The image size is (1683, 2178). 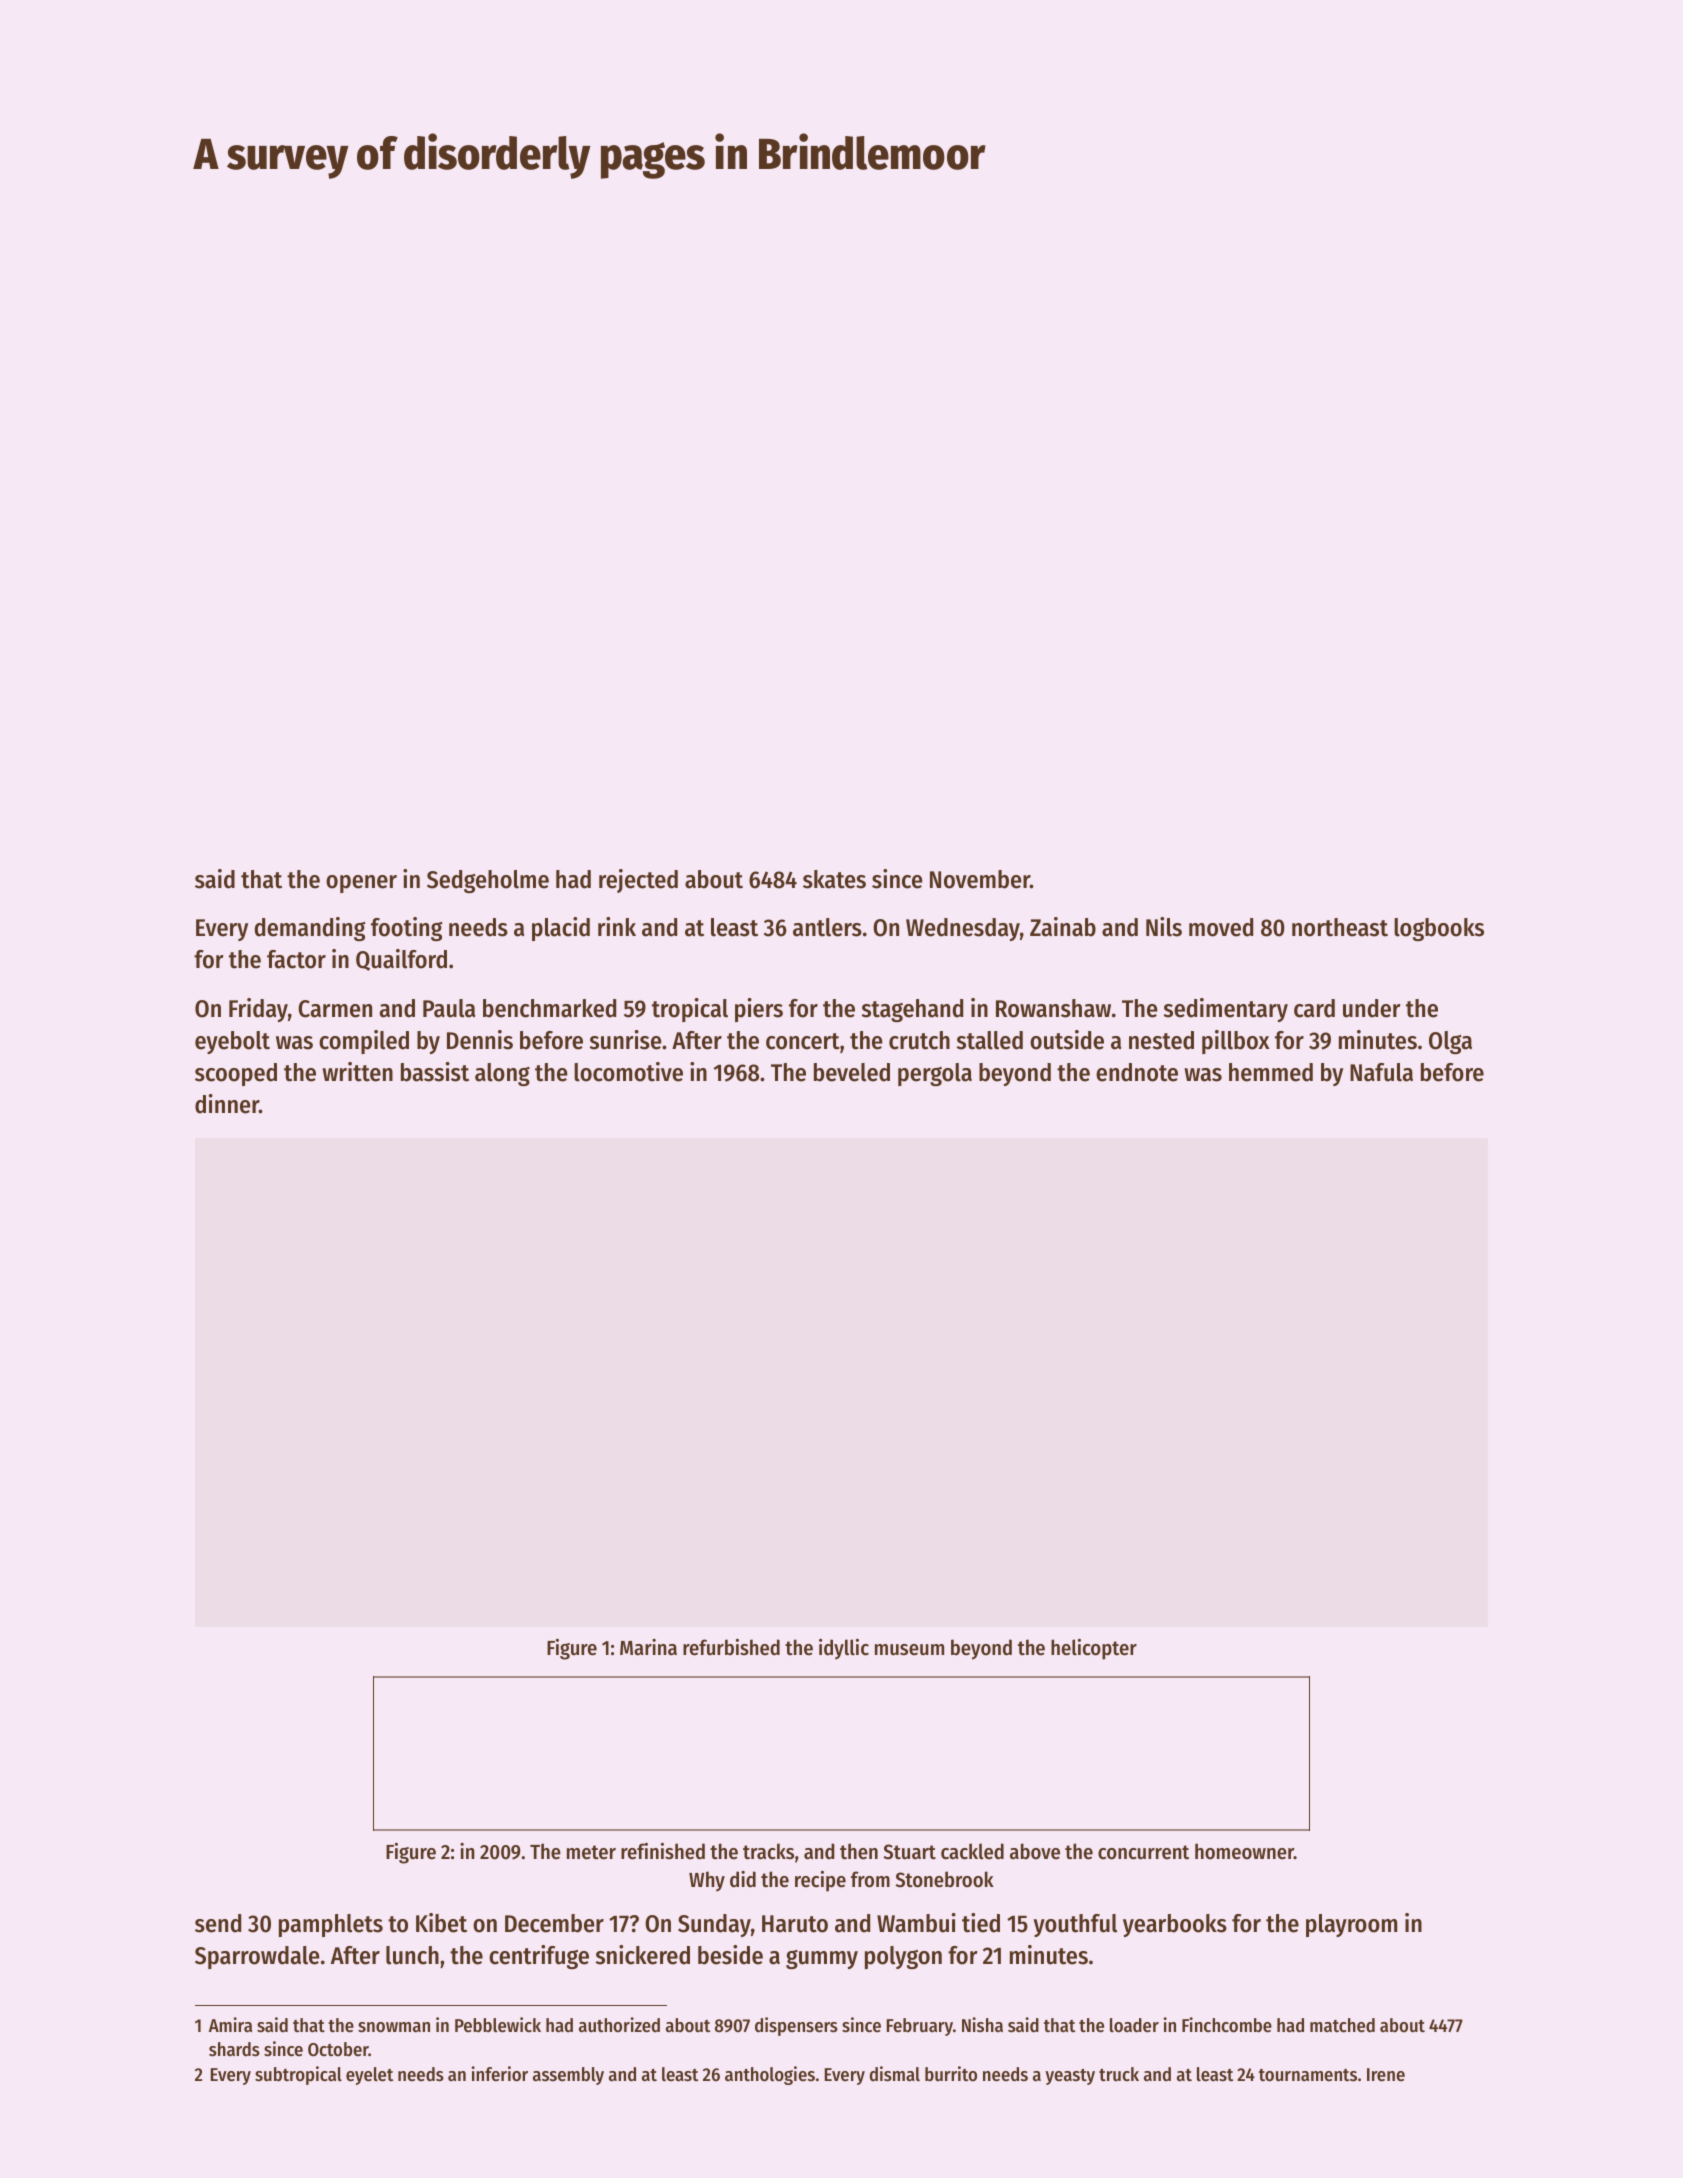 I want to click on rejected, so click(x=638, y=881).
